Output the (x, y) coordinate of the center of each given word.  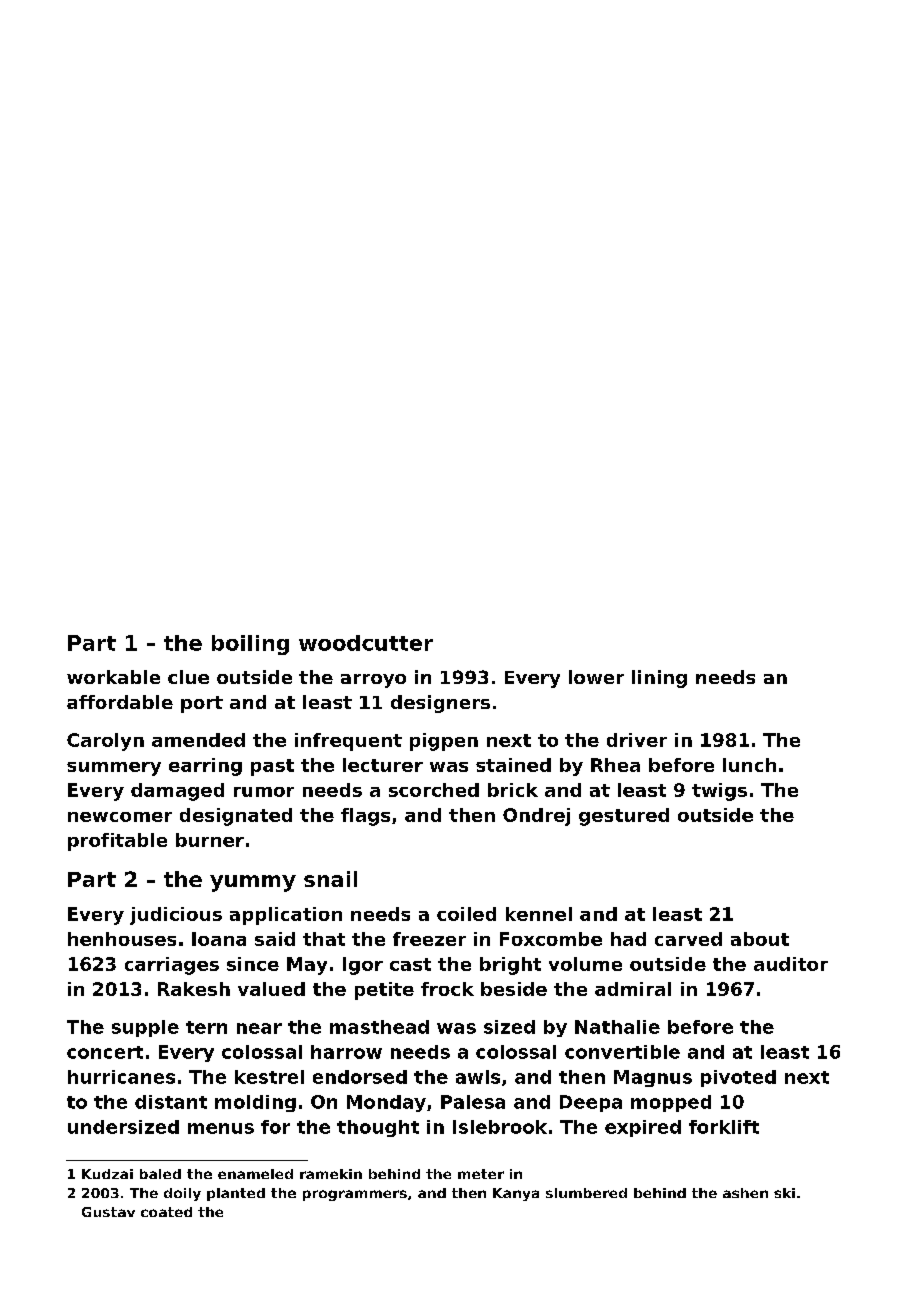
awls (478, 1077)
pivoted (738, 1078)
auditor (791, 964)
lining (659, 679)
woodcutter (366, 643)
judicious (176, 916)
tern (206, 1027)
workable (113, 677)
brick (513, 790)
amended (198, 740)
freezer (429, 939)
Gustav (108, 1212)
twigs (719, 792)
